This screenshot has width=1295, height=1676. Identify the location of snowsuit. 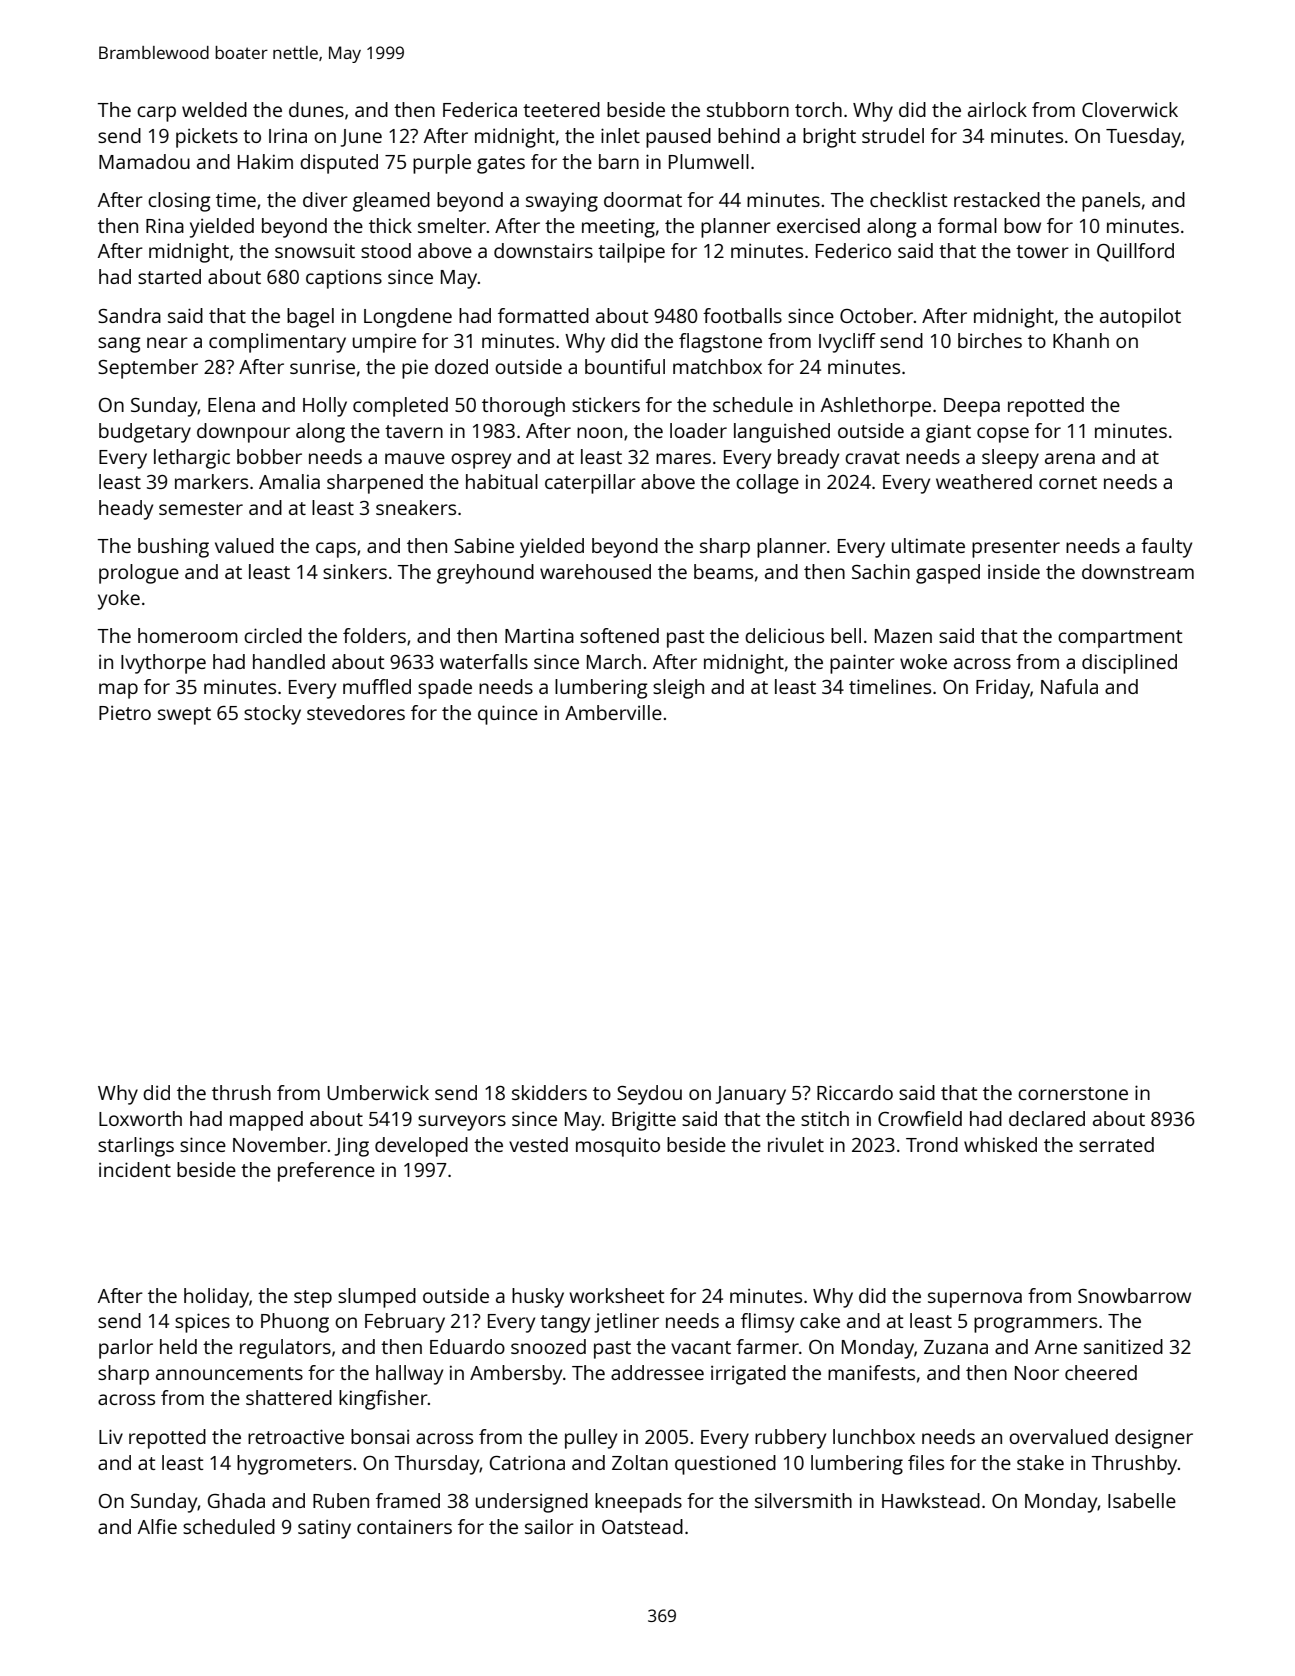
(315, 250).
